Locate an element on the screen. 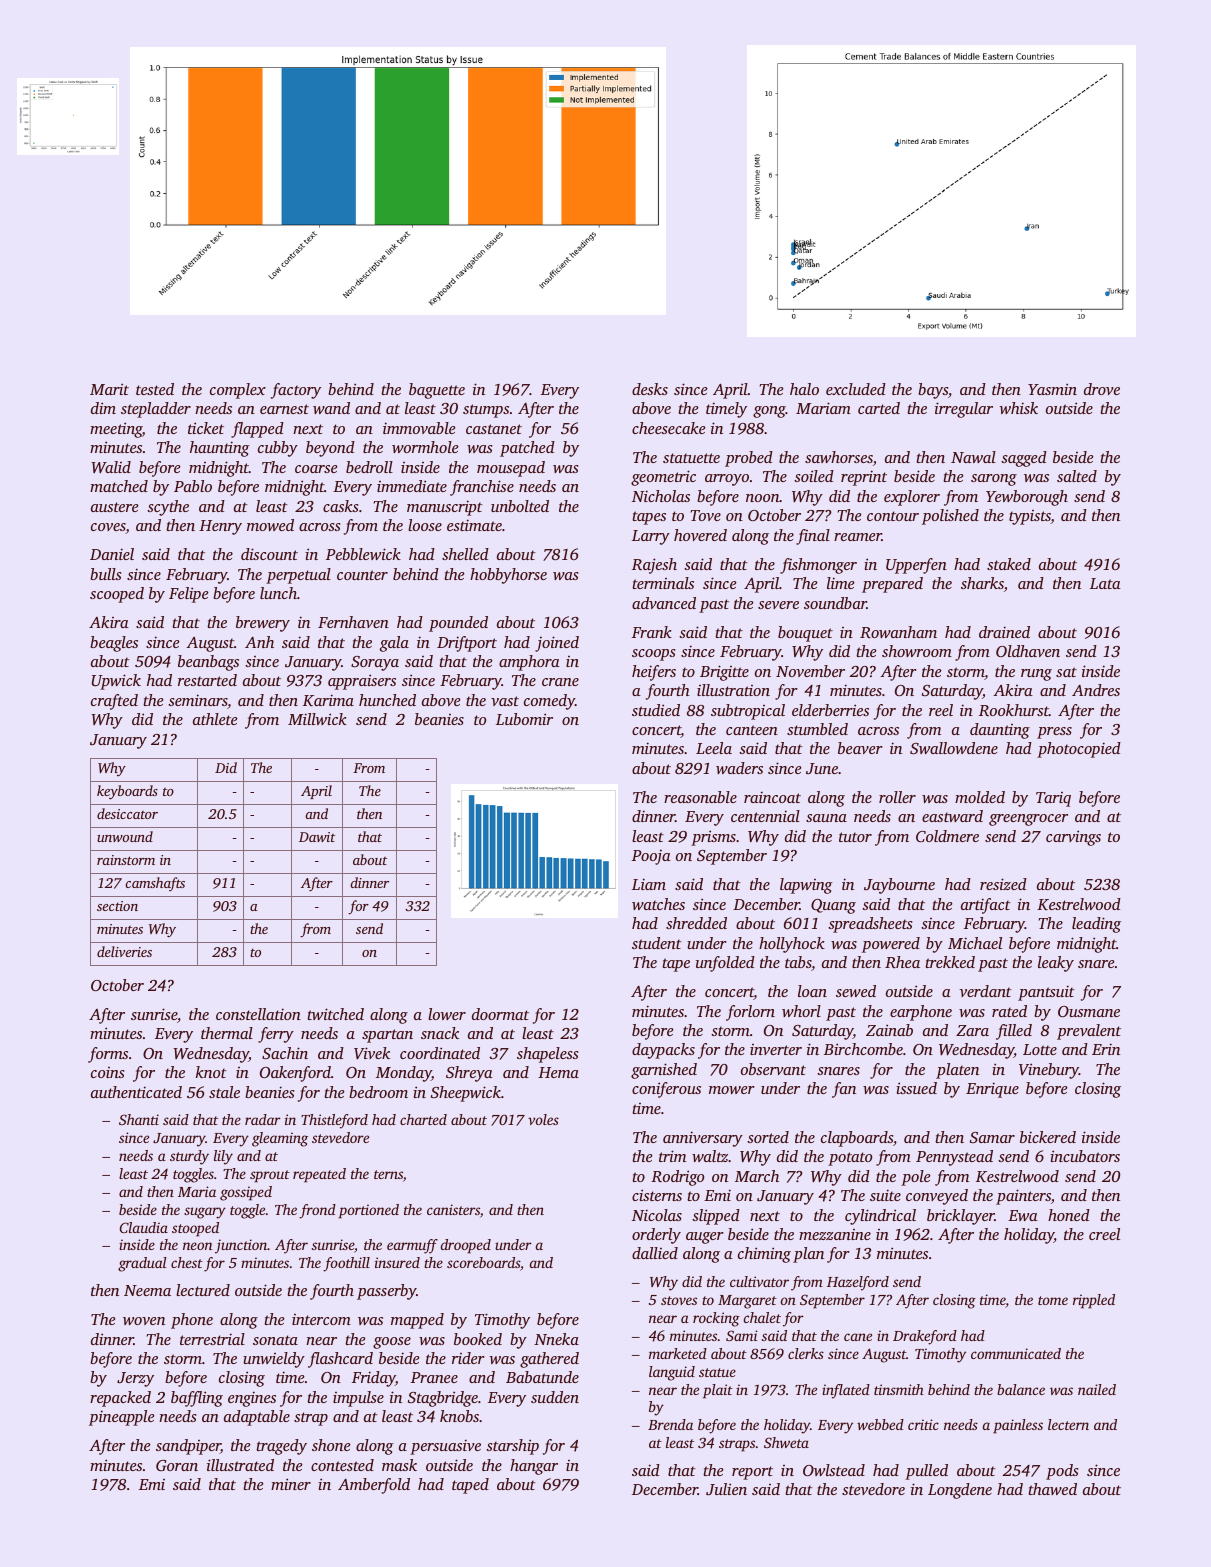 Image resolution: width=1211 pixels, height=1567 pixels. Ewa is located at coordinates (1023, 1215).
